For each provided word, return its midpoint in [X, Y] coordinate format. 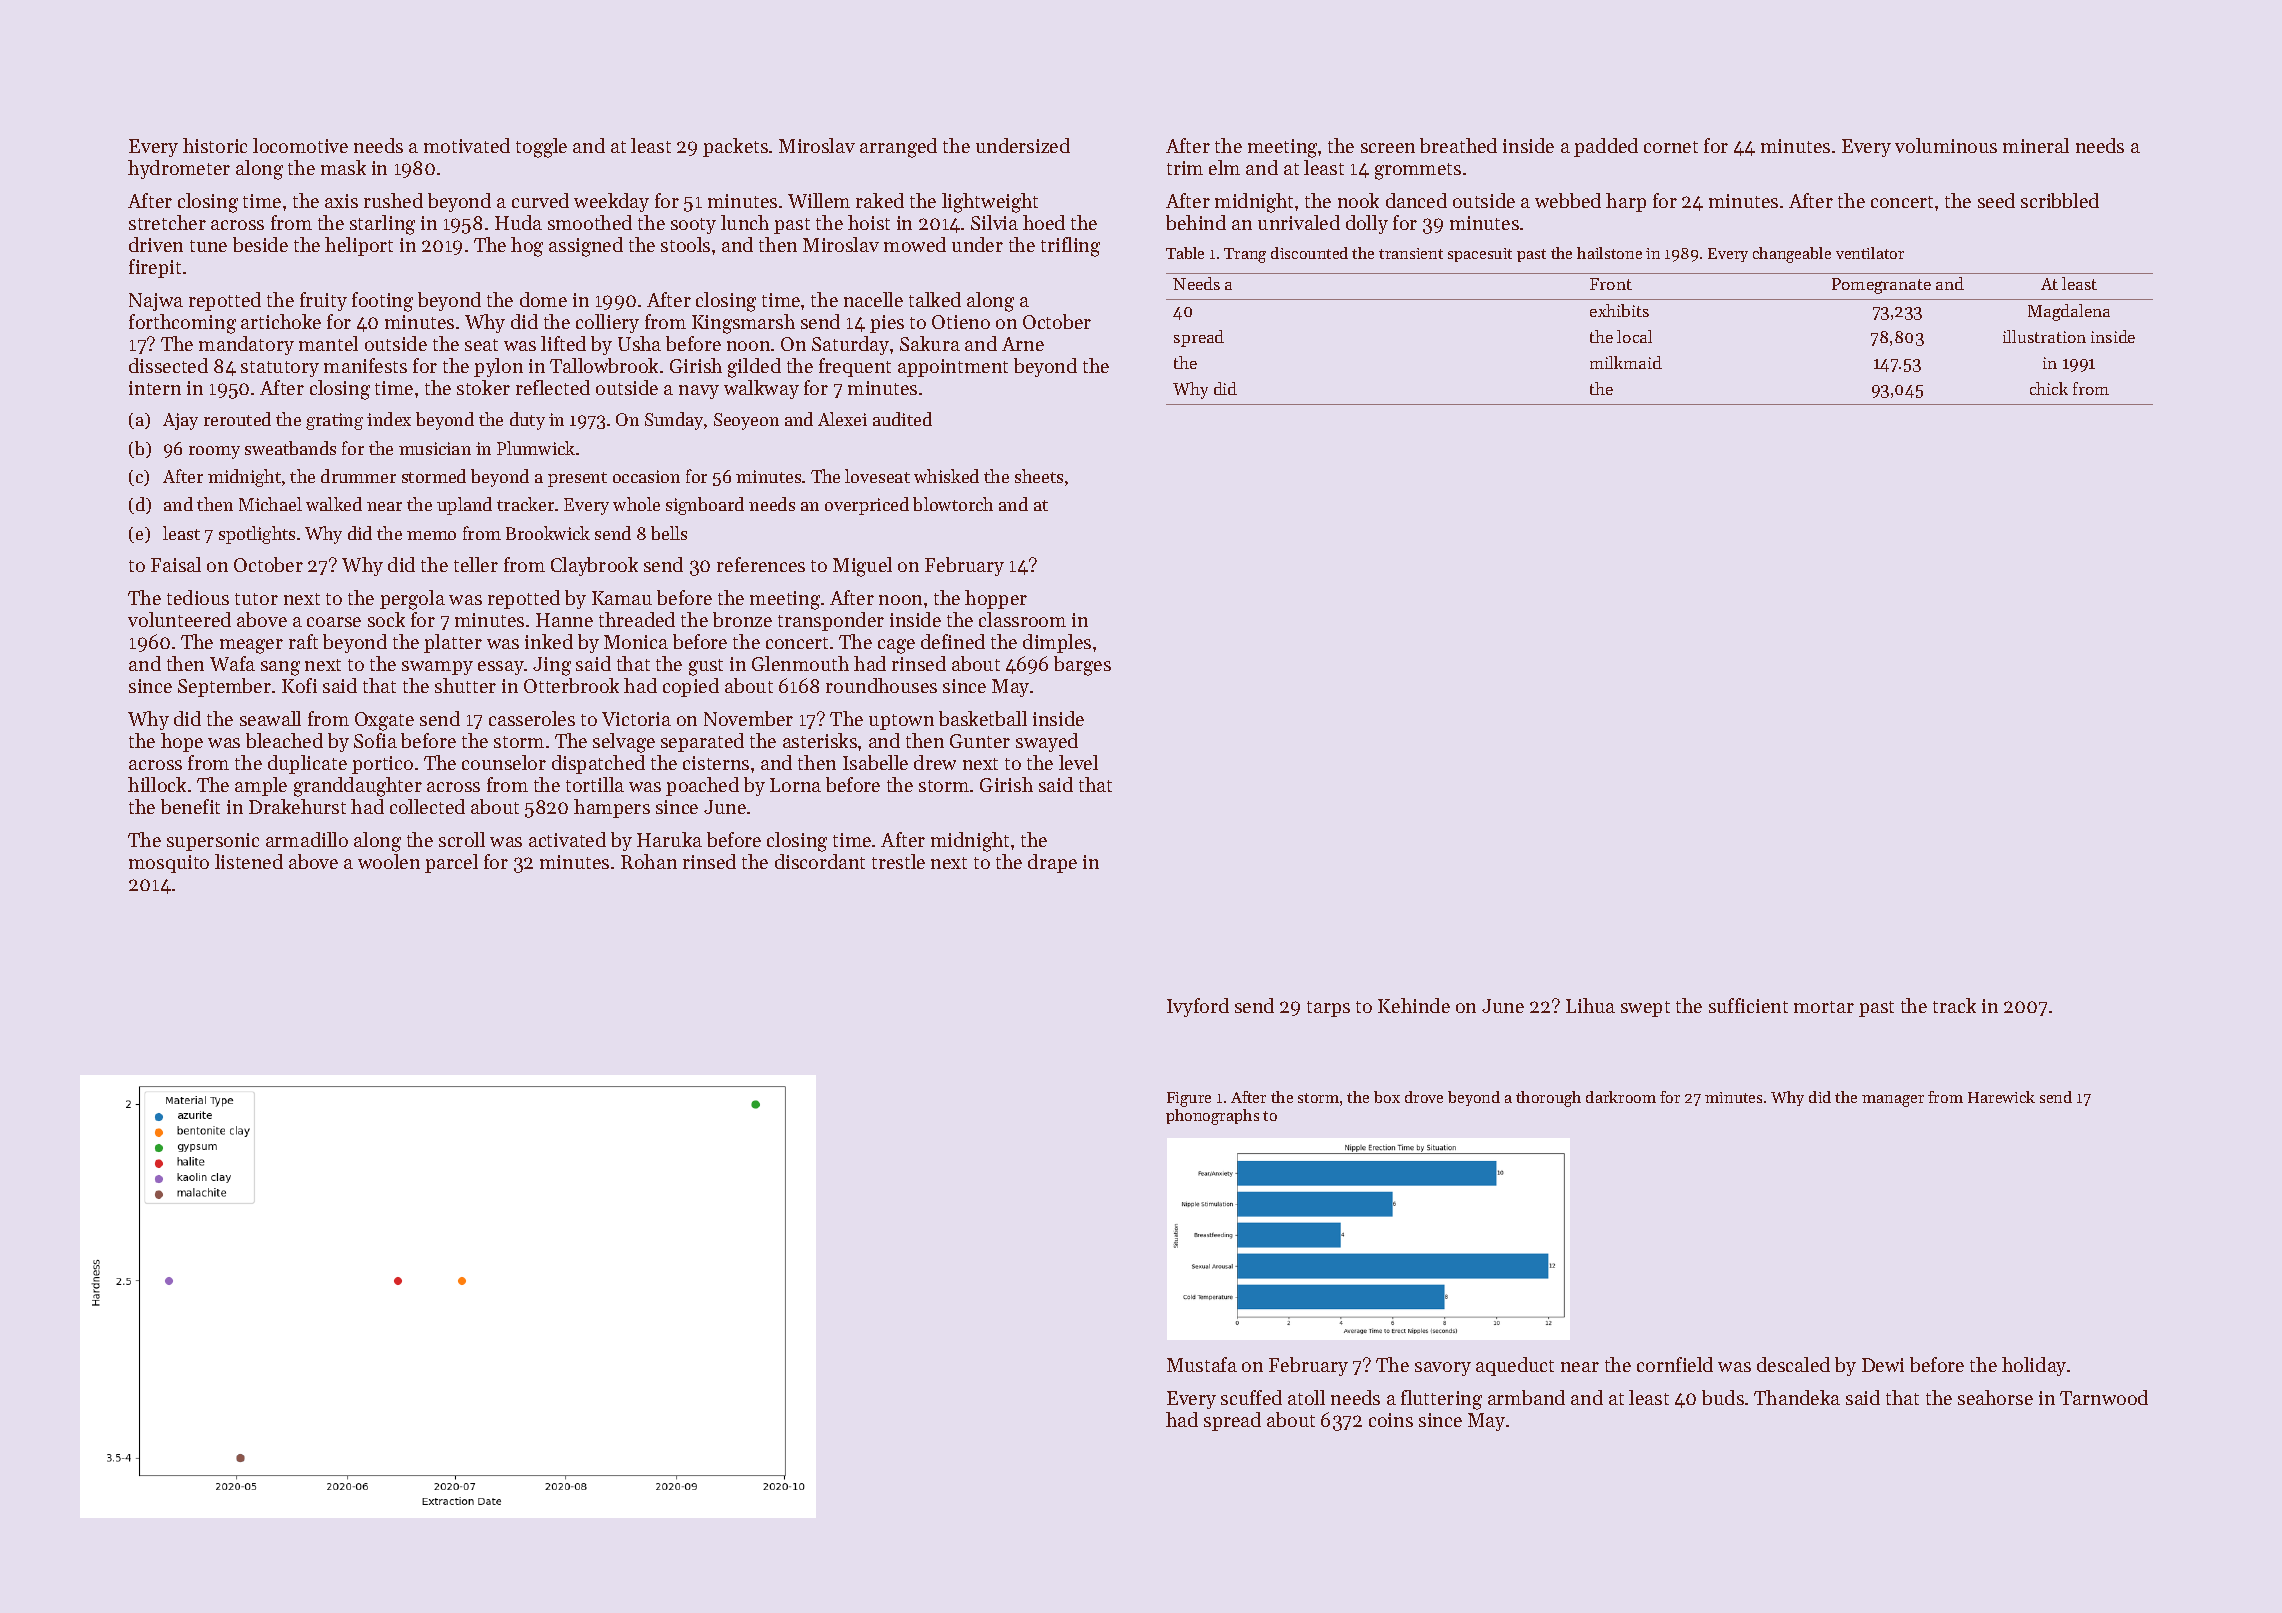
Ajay [180, 421]
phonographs [1212, 1117]
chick [2049, 388]
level [1078, 762]
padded [1606, 147]
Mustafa [1202, 1364]
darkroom [1621, 1097]
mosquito [169, 864]
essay [501, 668]
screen [1388, 148]
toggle [541, 148]
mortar [1824, 1007]
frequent [855, 367]
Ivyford [1198, 1007]
